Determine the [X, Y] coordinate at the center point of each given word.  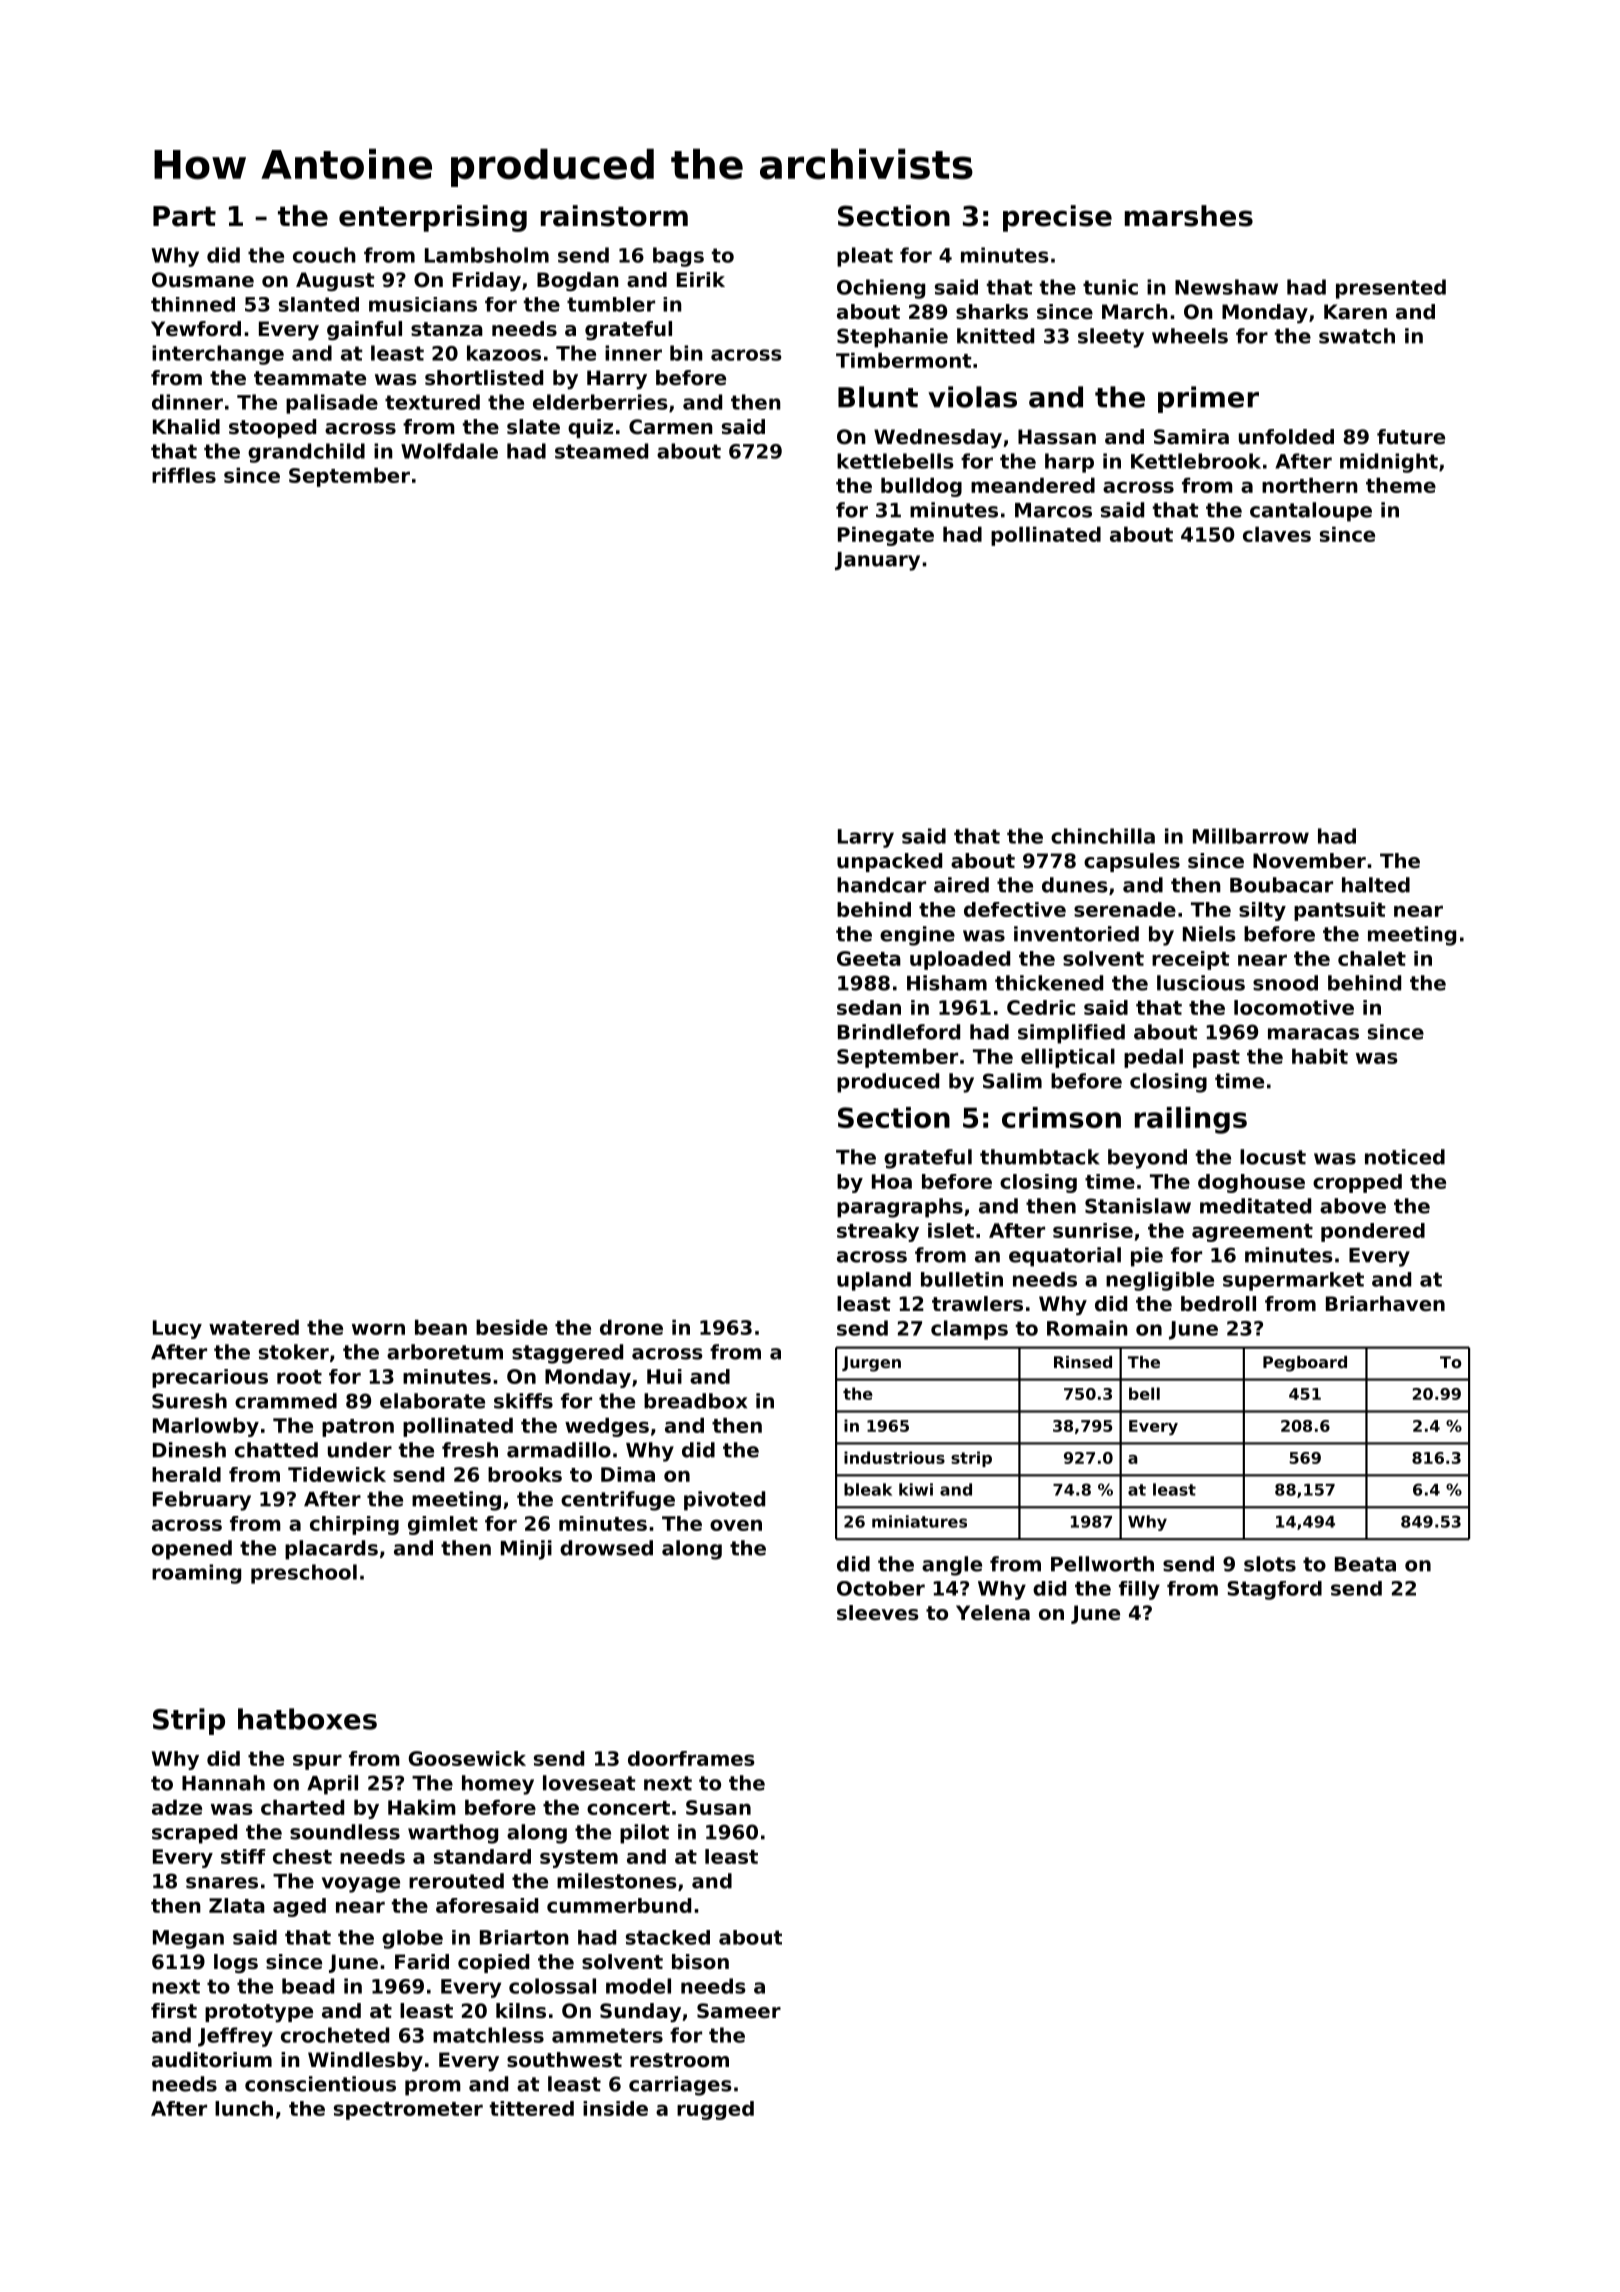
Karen [1355, 312]
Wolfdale [449, 451]
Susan [718, 1807]
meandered [1033, 485]
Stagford [1274, 1590]
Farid [422, 1962]
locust [1273, 1157]
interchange [218, 355]
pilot [644, 1834]
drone [631, 1327]
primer [1208, 399]
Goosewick [467, 1758]
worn [378, 1329]
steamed [601, 451]
